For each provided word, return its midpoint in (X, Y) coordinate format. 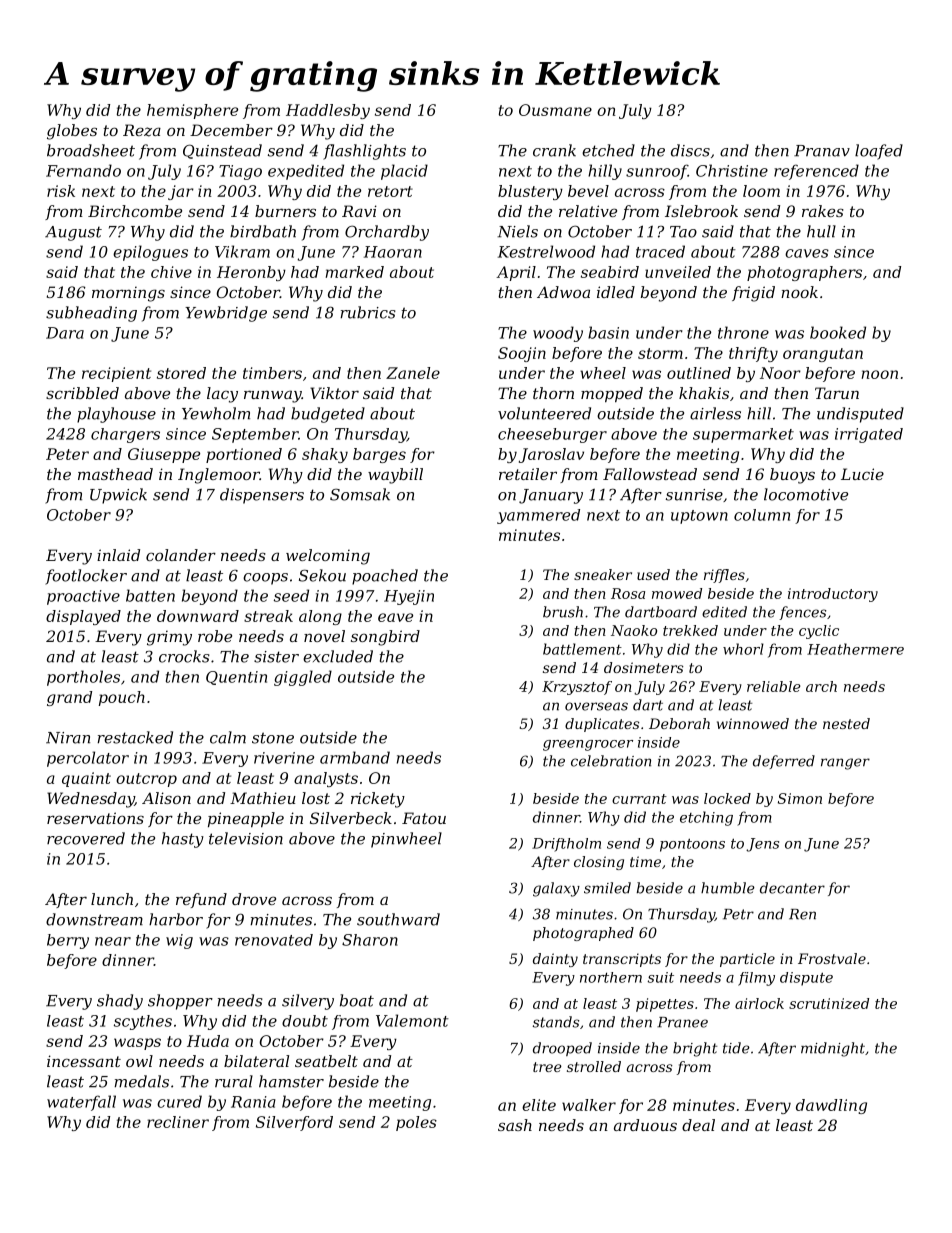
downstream (94, 919)
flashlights (364, 152)
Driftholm (566, 845)
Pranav (822, 151)
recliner (178, 1122)
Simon (800, 798)
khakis (704, 393)
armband (355, 757)
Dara (65, 333)
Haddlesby (328, 111)
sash (515, 1125)
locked (727, 798)
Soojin (522, 354)
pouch (122, 698)
